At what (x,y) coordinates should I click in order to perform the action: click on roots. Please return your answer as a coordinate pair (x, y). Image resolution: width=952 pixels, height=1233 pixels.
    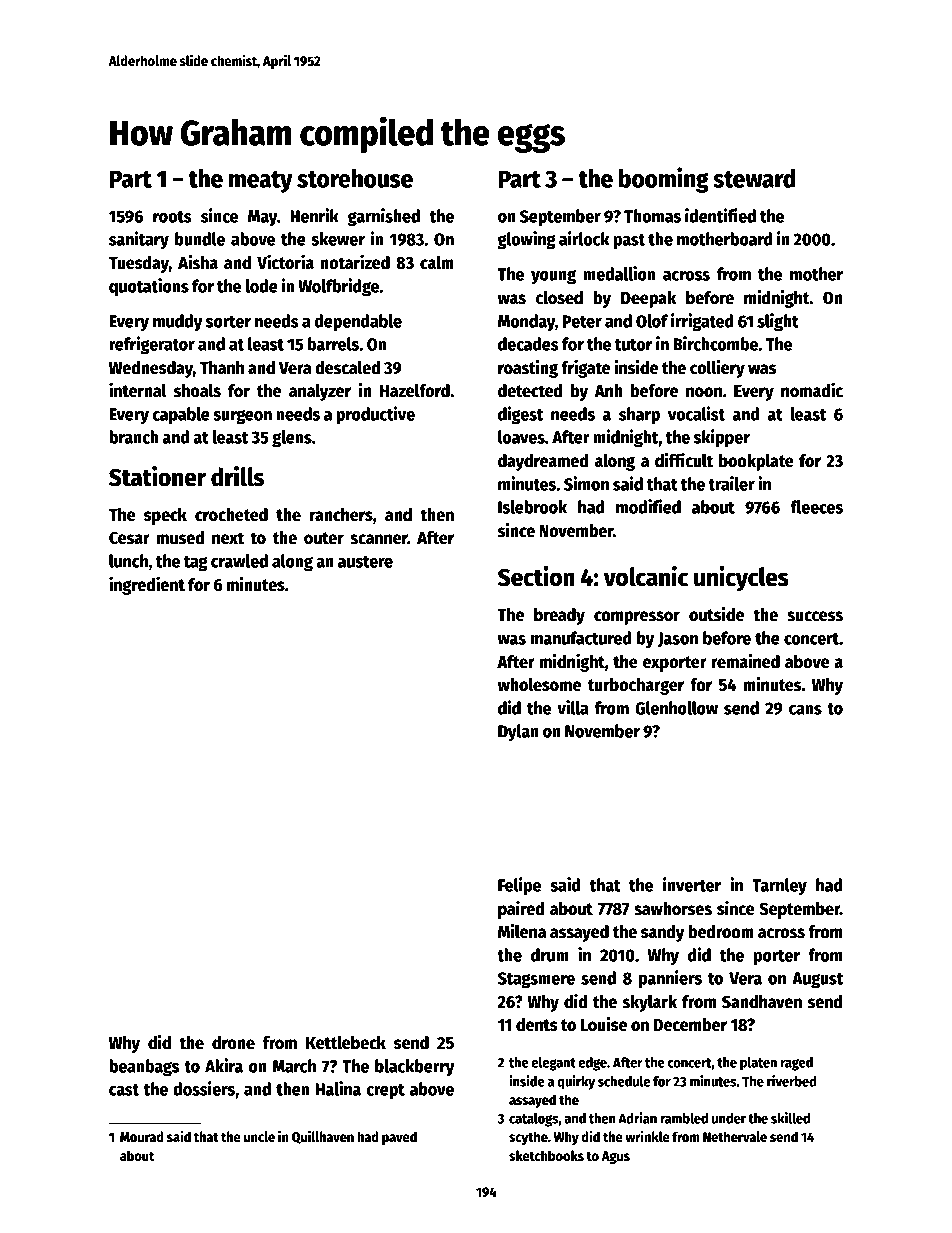
    Looking at the image, I should click on (172, 217).
